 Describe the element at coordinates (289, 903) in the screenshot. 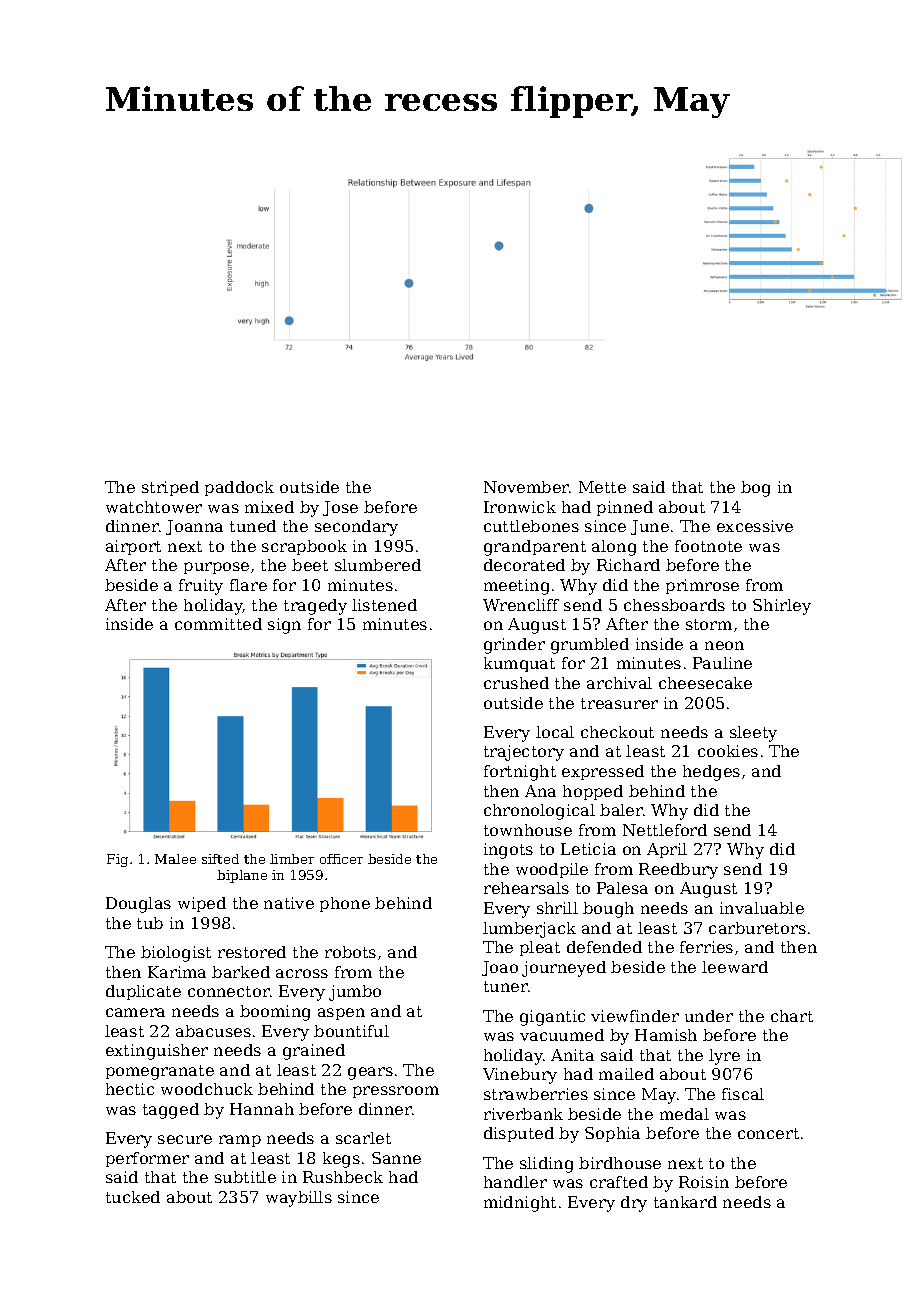

I see `native` at that location.
